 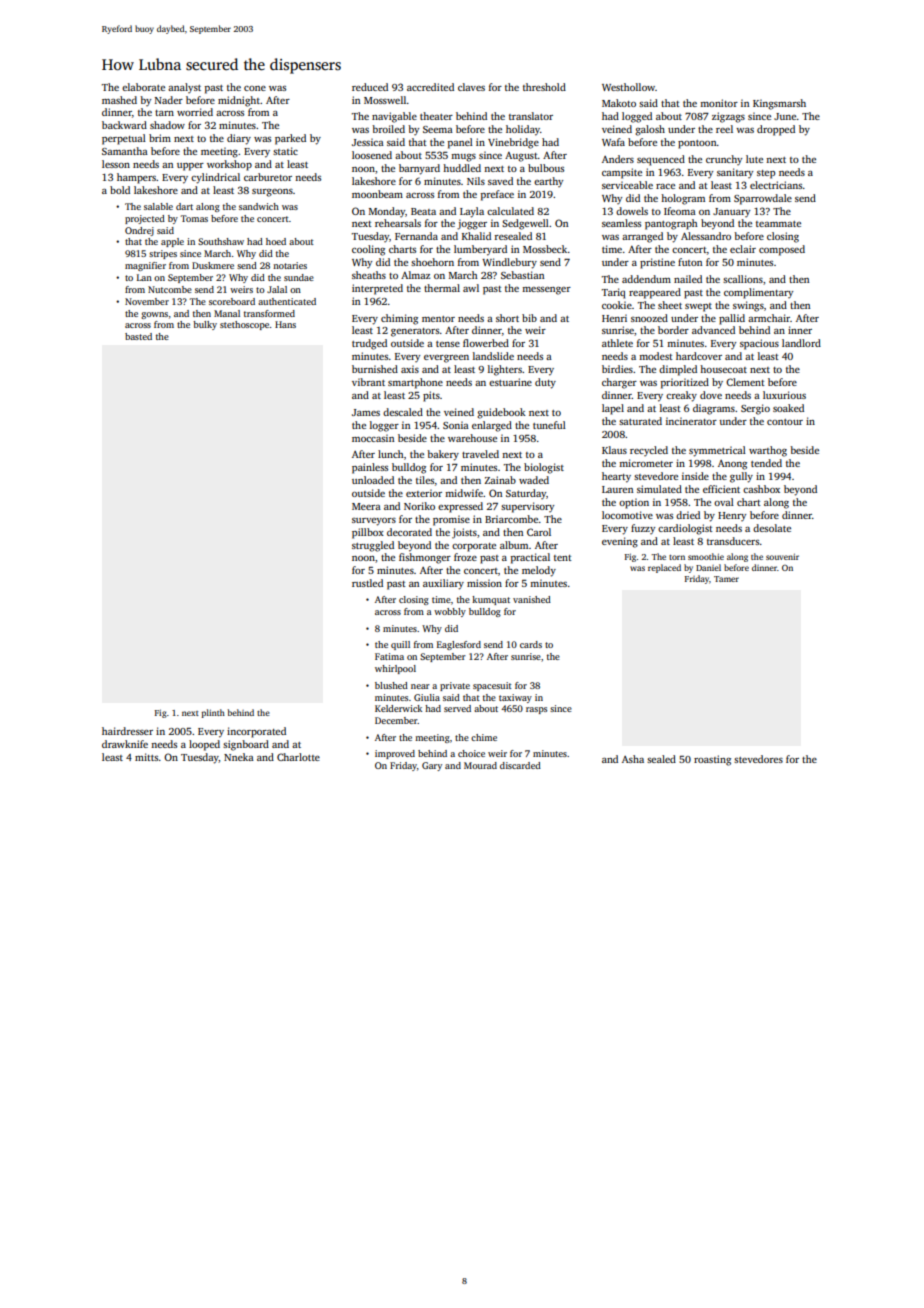 What do you see at coordinates (761, 489) in the screenshot?
I see `cashbox` at bounding box center [761, 489].
